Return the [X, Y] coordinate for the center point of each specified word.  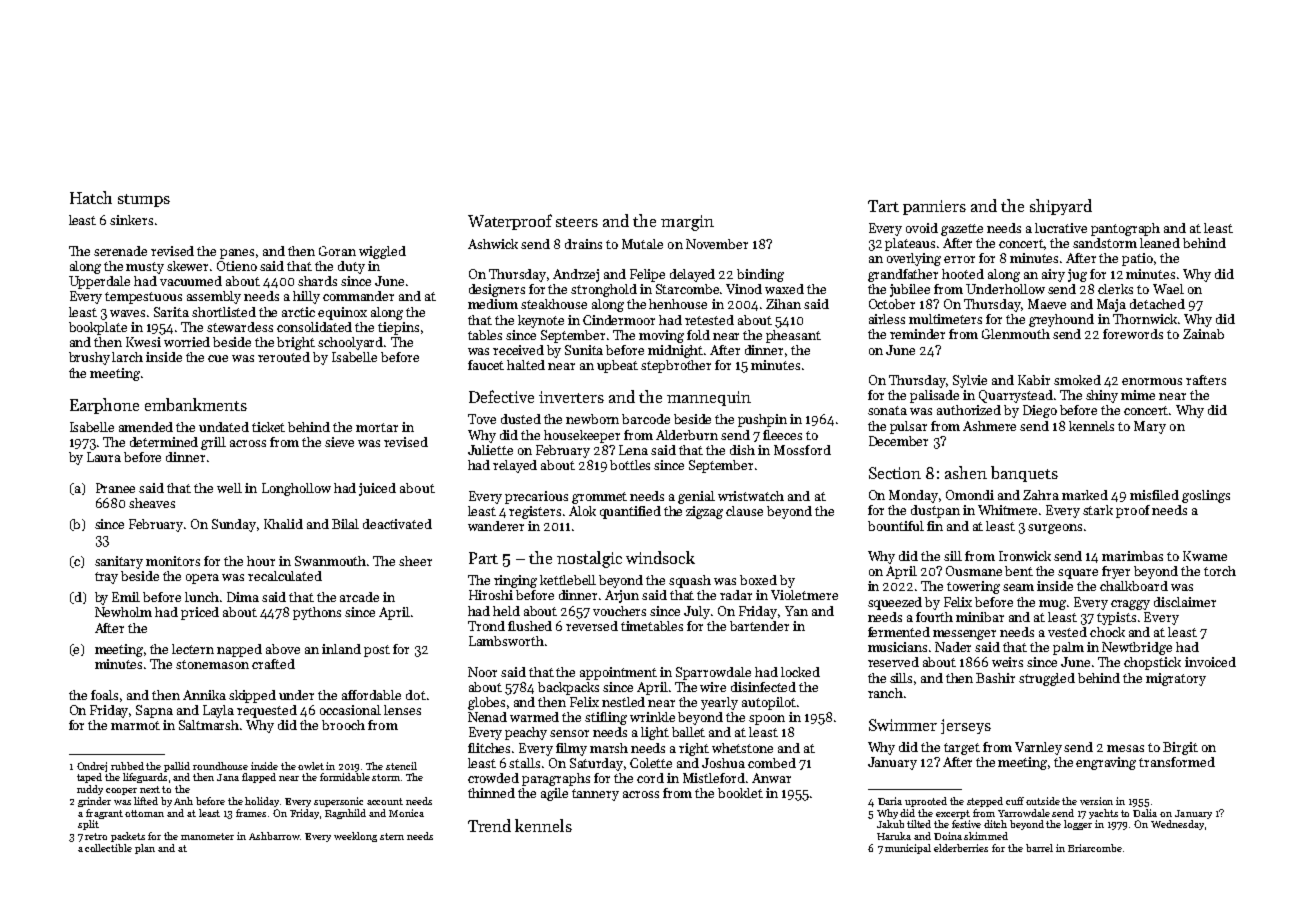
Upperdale [99, 282]
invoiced [1210, 662]
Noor [482, 672]
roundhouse [220, 766]
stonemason [212, 664]
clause [744, 511]
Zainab [1203, 334]
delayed [692, 275]
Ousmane [974, 571]
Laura [104, 457]
